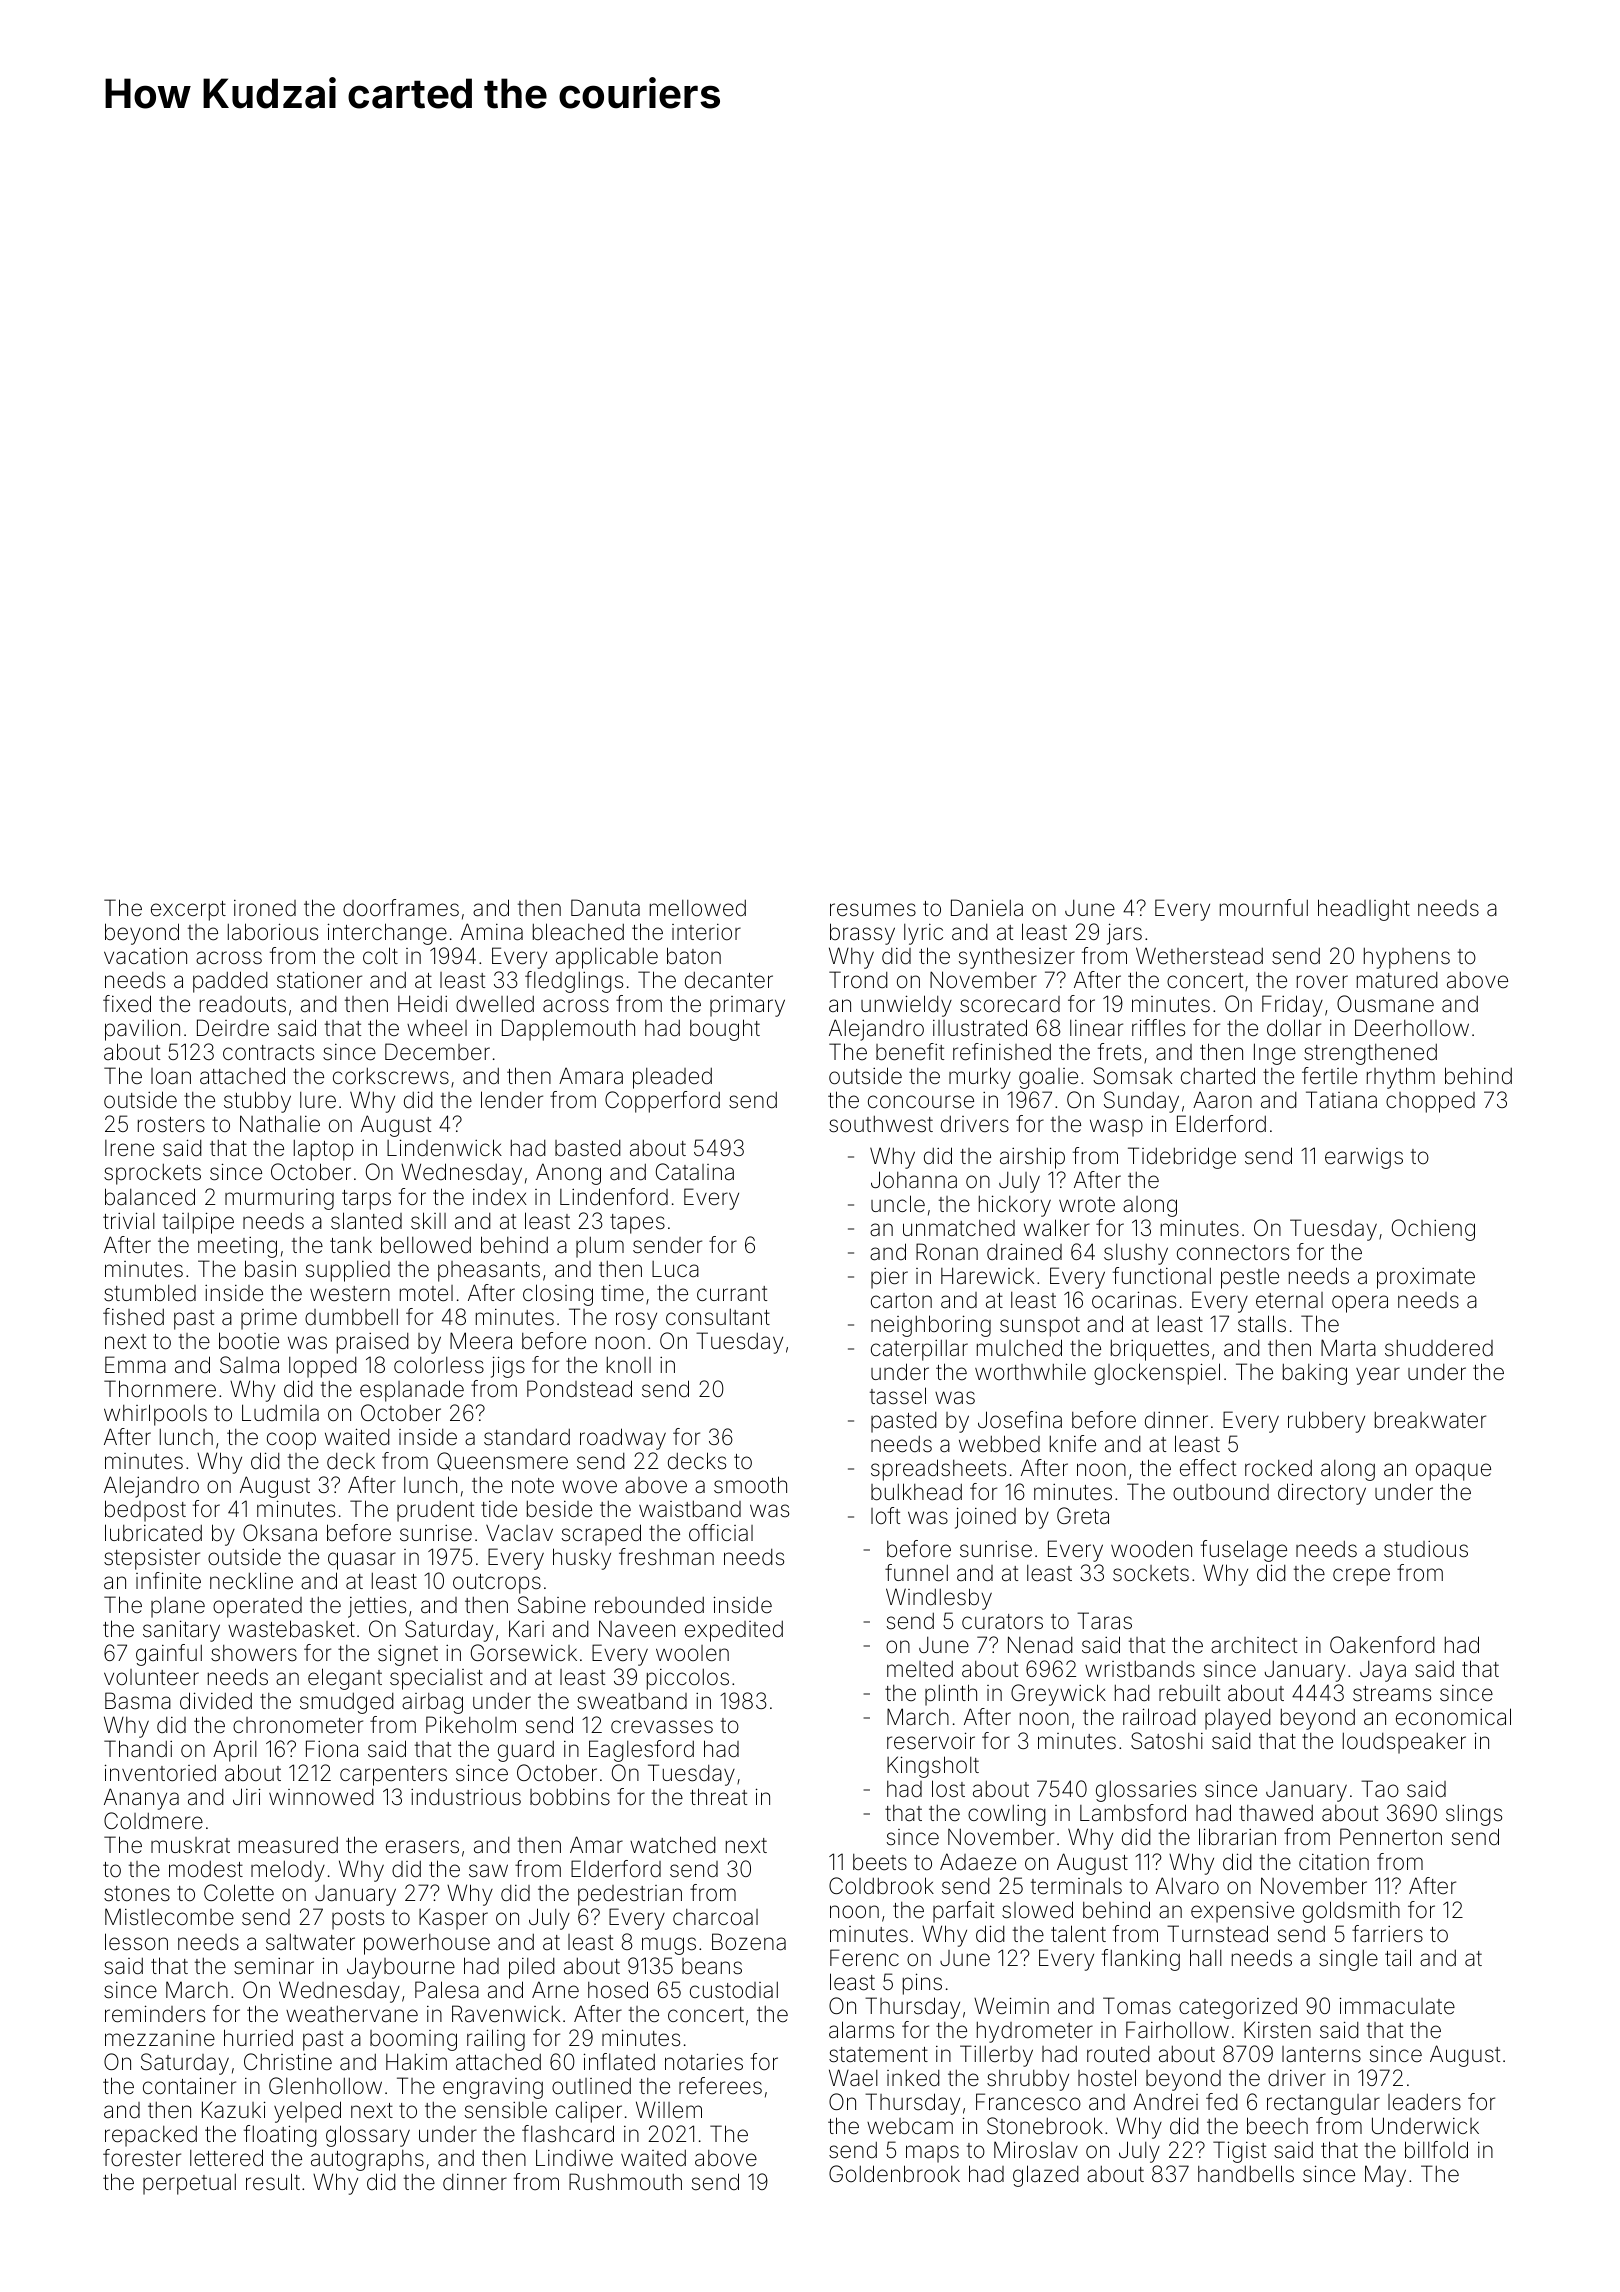 The height and width of the document is (2292, 1620). I want to click on bedpost, so click(145, 1511).
